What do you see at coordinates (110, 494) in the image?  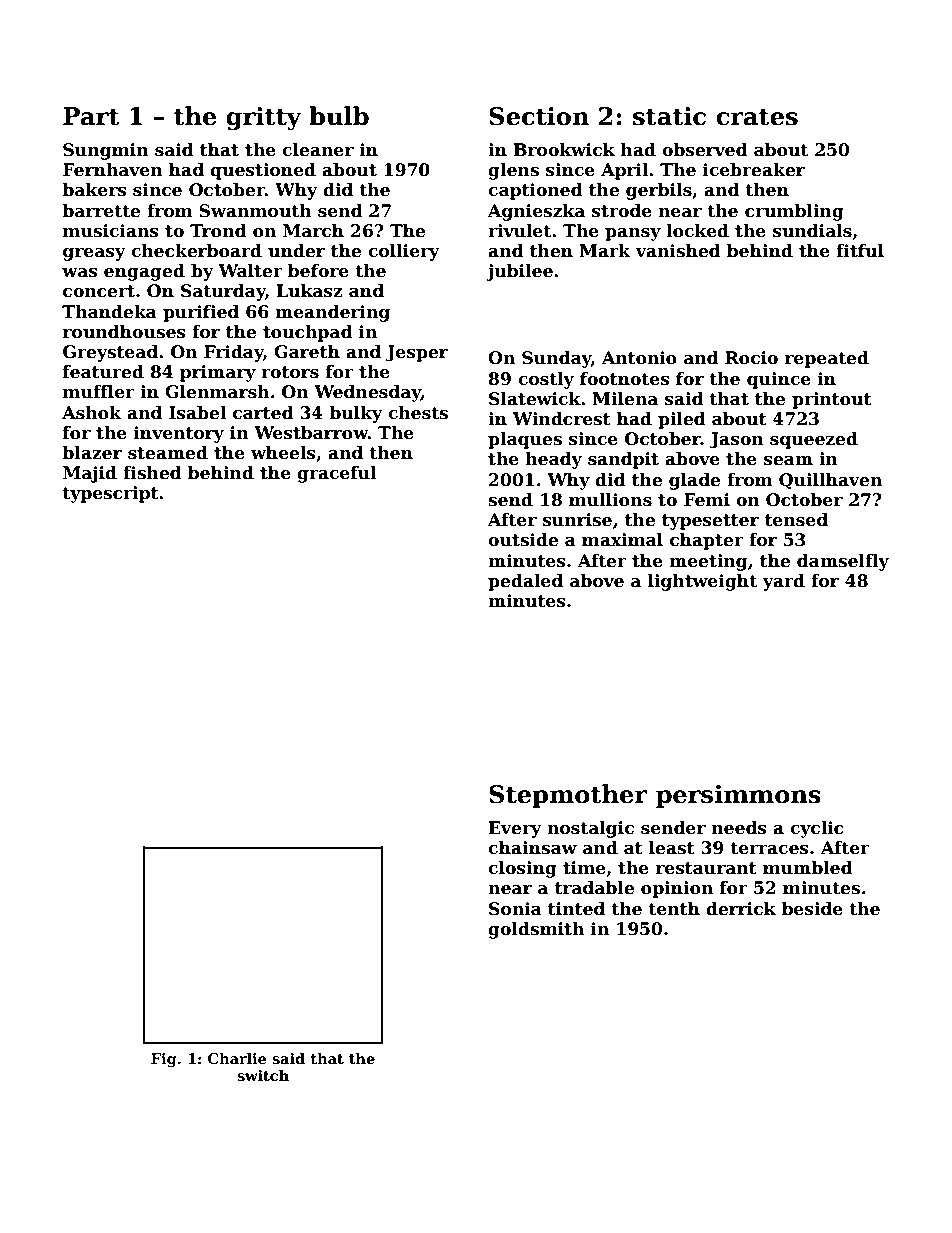 I see `typescript` at bounding box center [110, 494].
